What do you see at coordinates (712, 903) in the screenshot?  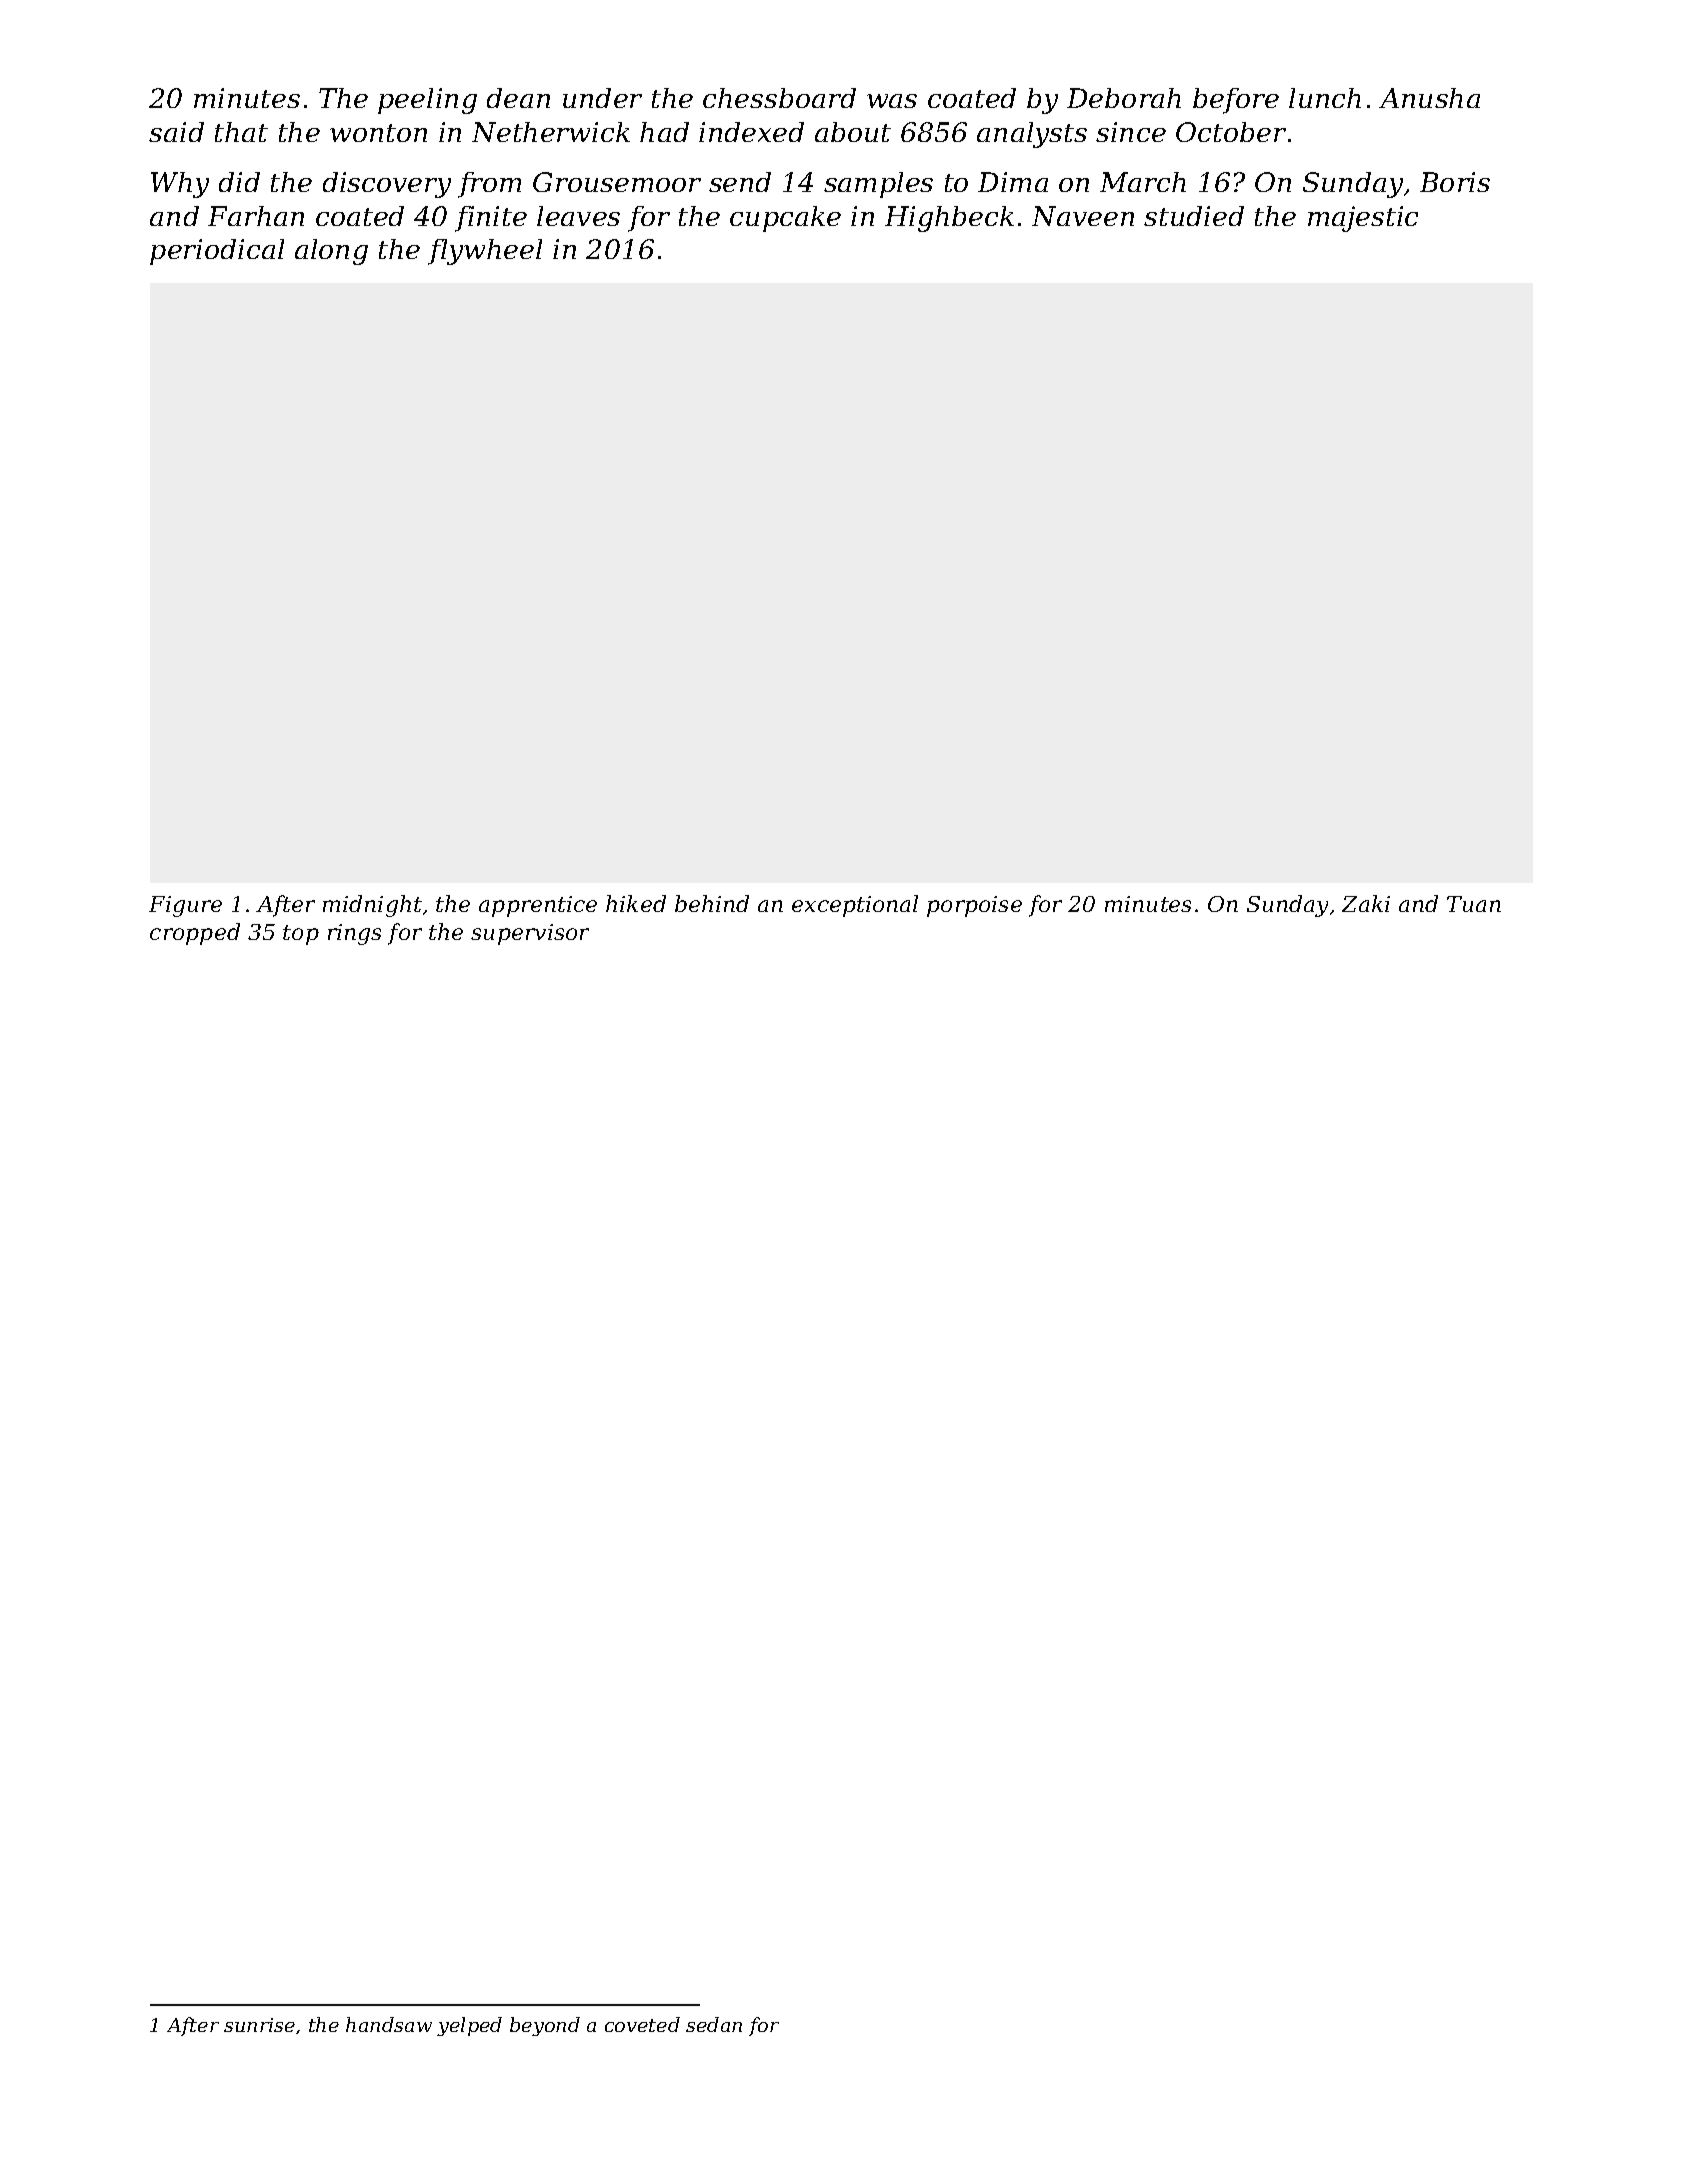 I see `behind` at bounding box center [712, 903].
